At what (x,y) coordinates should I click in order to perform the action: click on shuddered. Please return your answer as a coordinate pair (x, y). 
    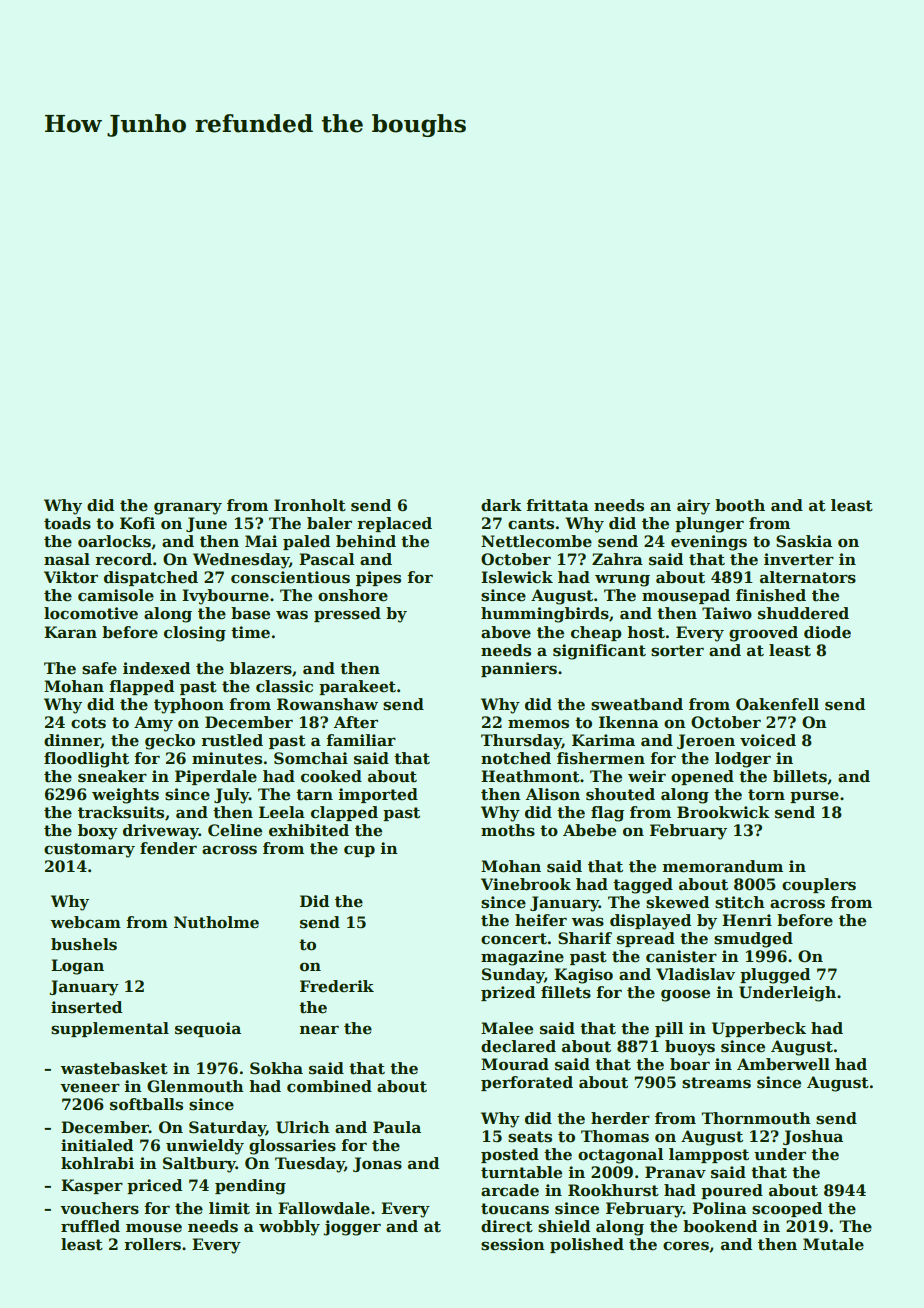
    Looking at the image, I should click on (803, 613).
